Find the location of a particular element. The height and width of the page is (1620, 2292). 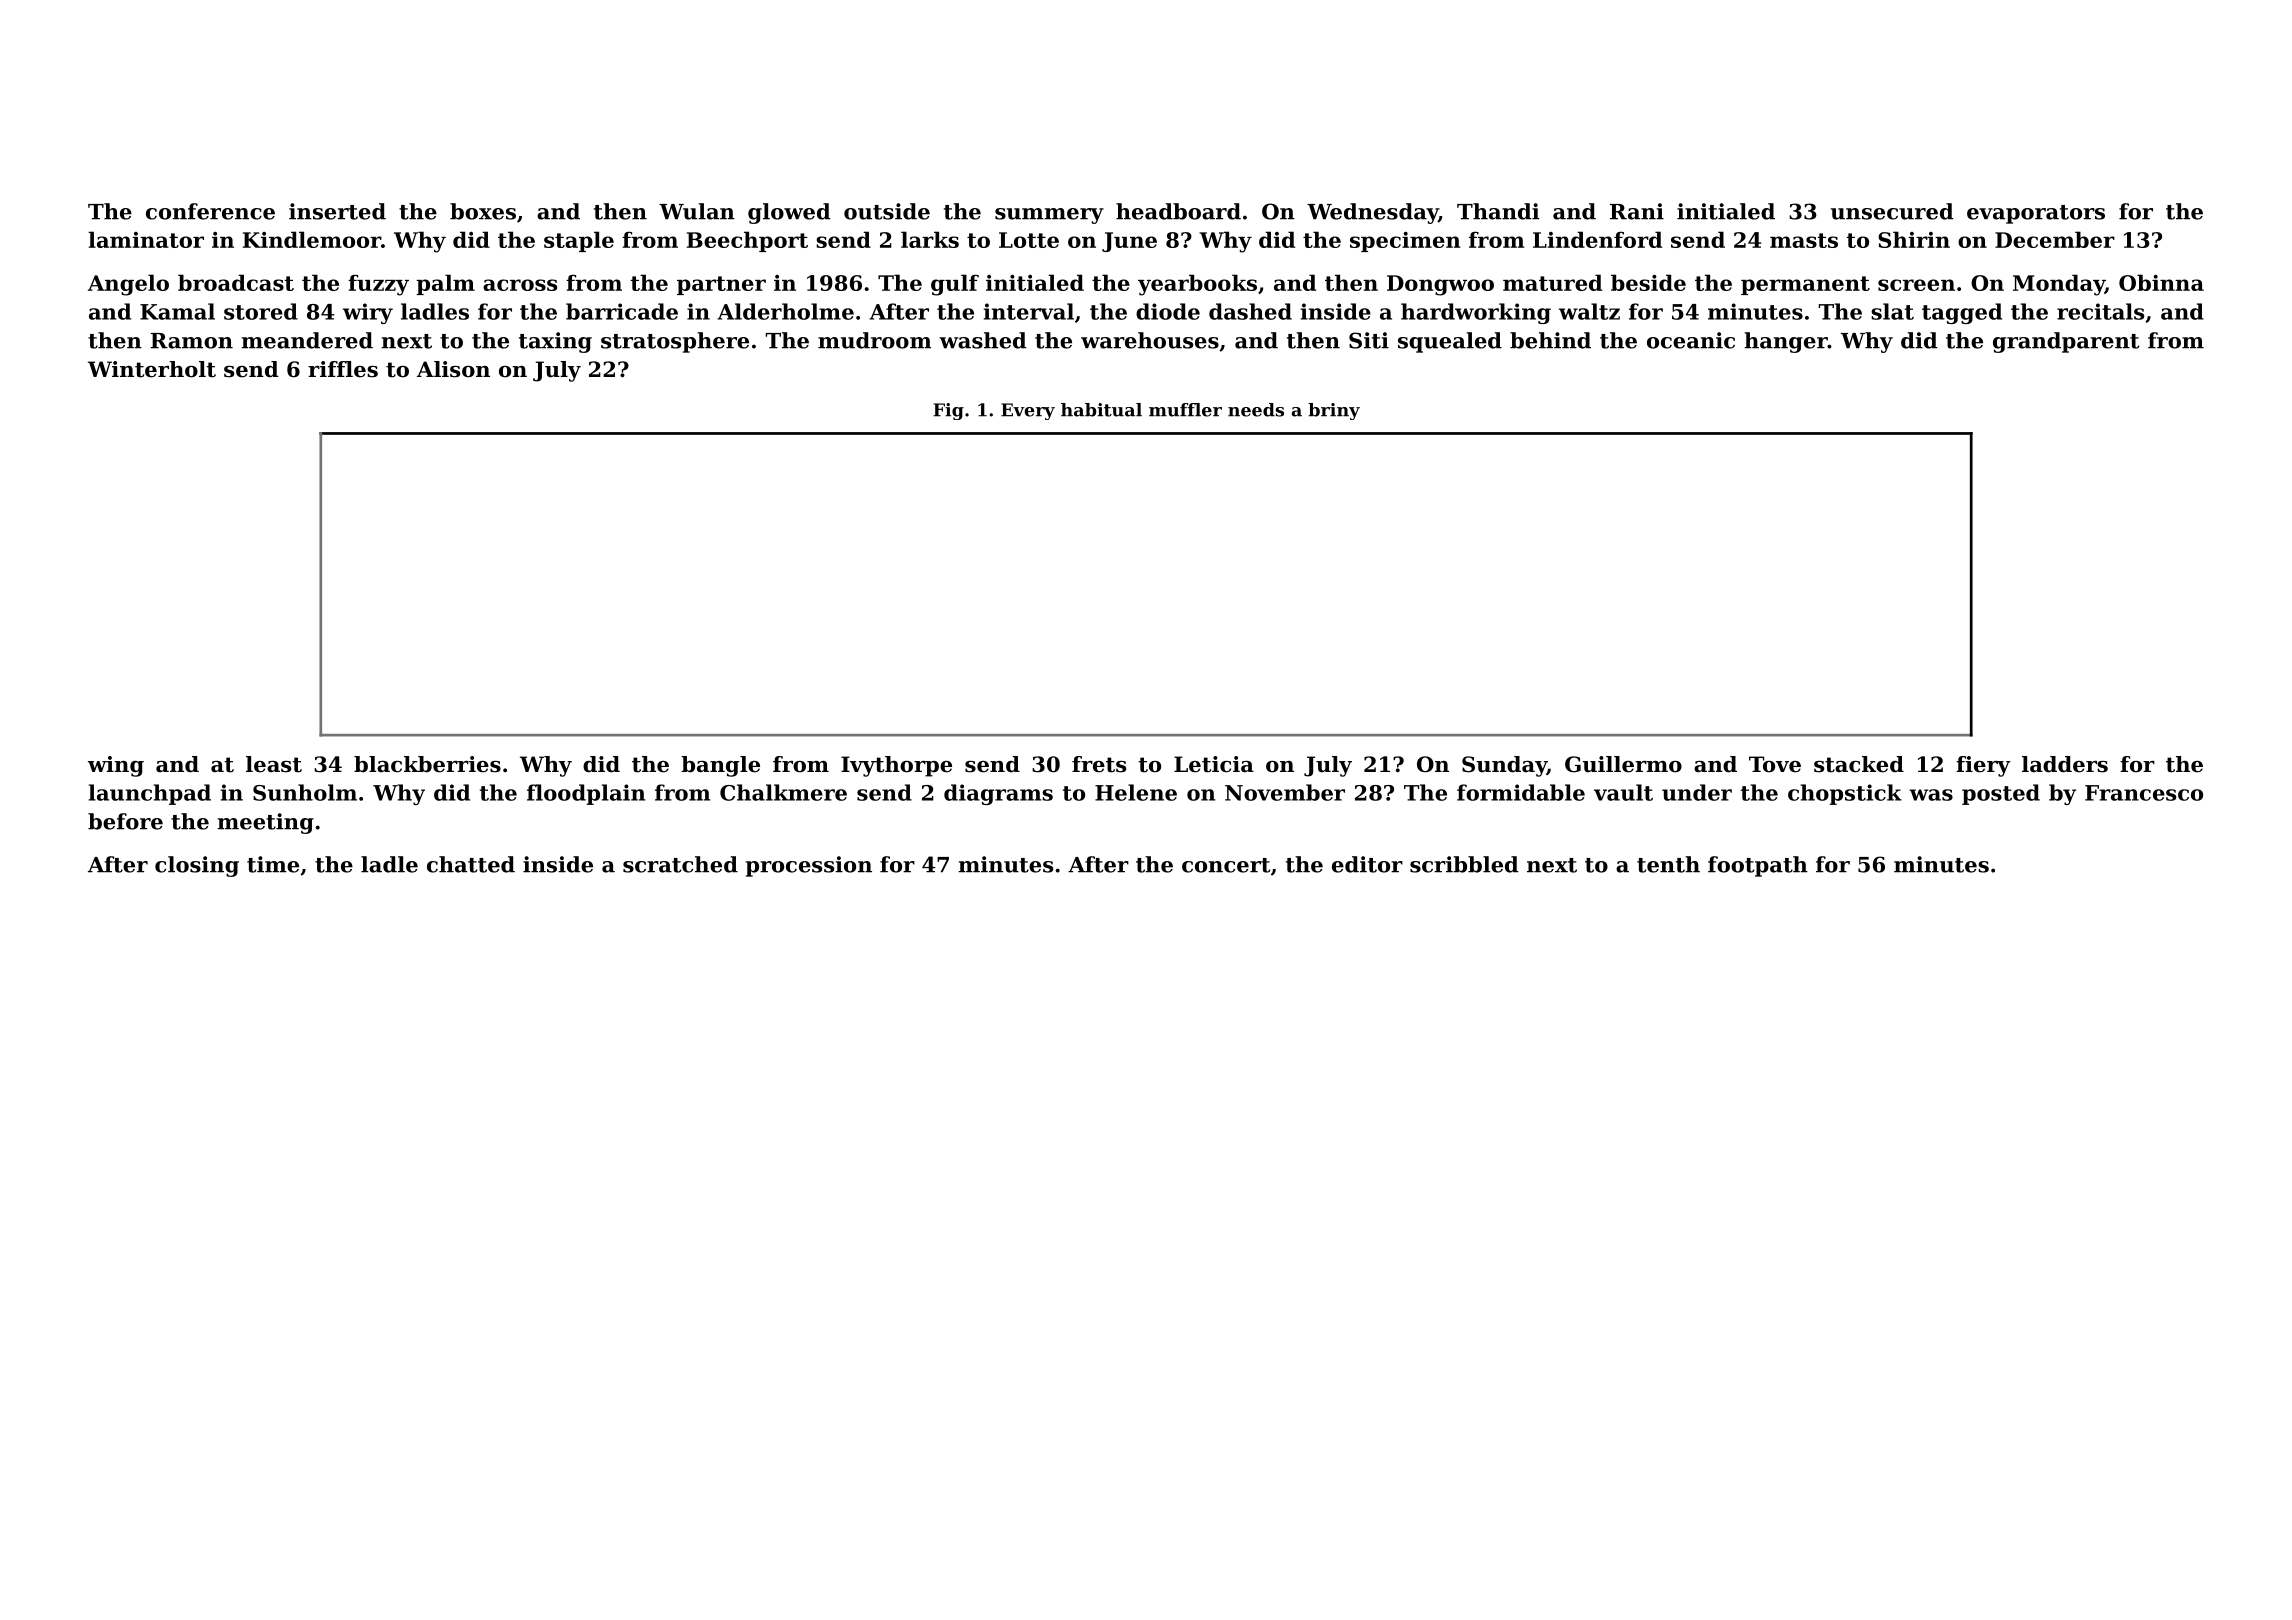

frets is located at coordinates (1099, 764).
